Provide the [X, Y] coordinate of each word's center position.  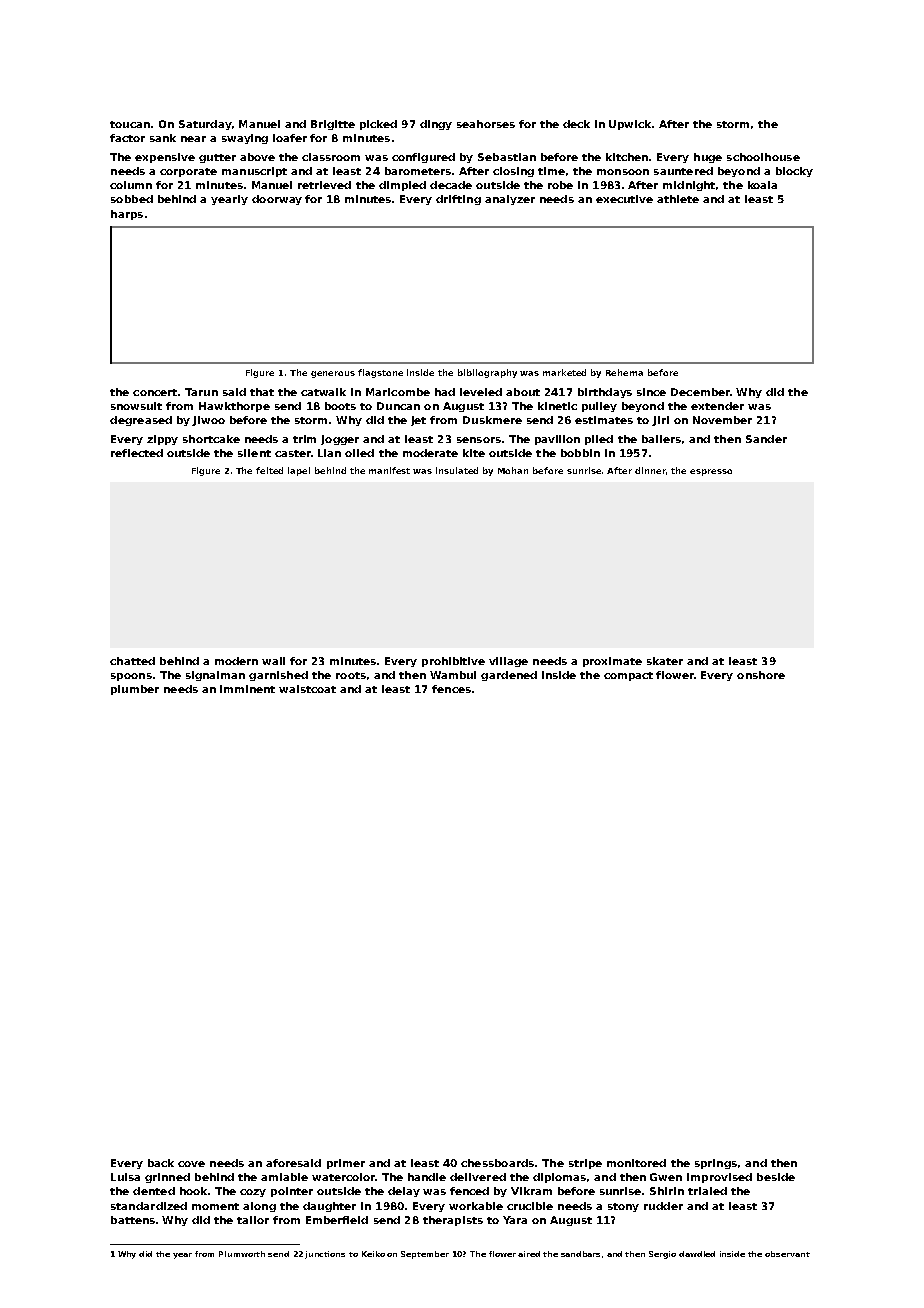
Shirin [667, 1191]
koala [762, 185]
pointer [292, 1192]
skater [665, 661]
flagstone [380, 373]
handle [427, 1177]
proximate [612, 662]
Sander [766, 439]
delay [404, 1192]
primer [346, 1164]
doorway [277, 200]
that [262, 392]
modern [236, 661]
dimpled [402, 186]
